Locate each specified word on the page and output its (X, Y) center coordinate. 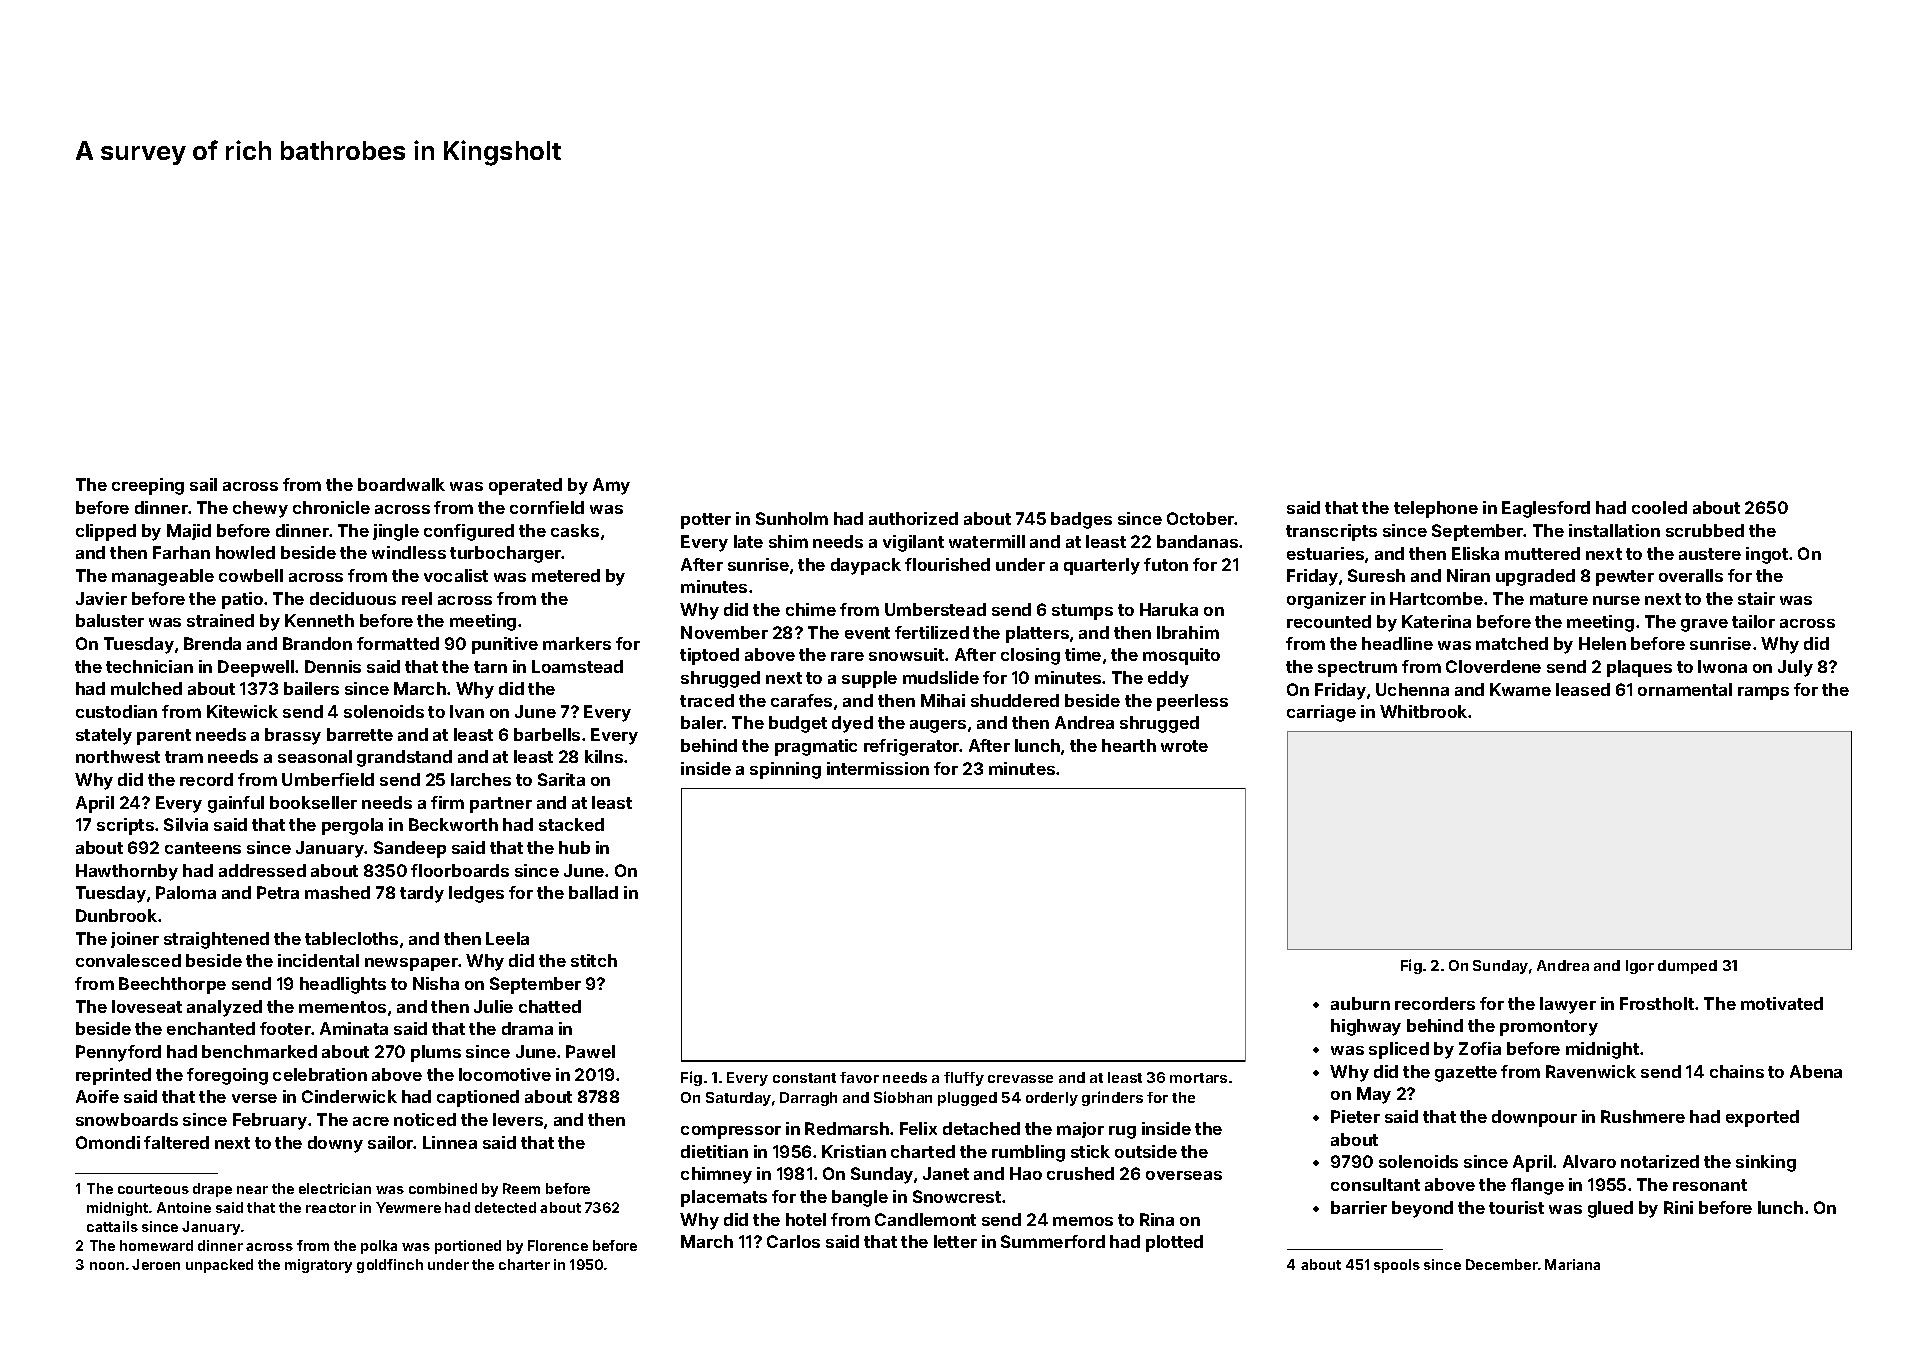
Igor (1640, 967)
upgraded (1535, 577)
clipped (106, 532)
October (1201, 518)
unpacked (219, 1266)
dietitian (714, 1151)
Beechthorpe (172, 985)
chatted (550, 1006)
